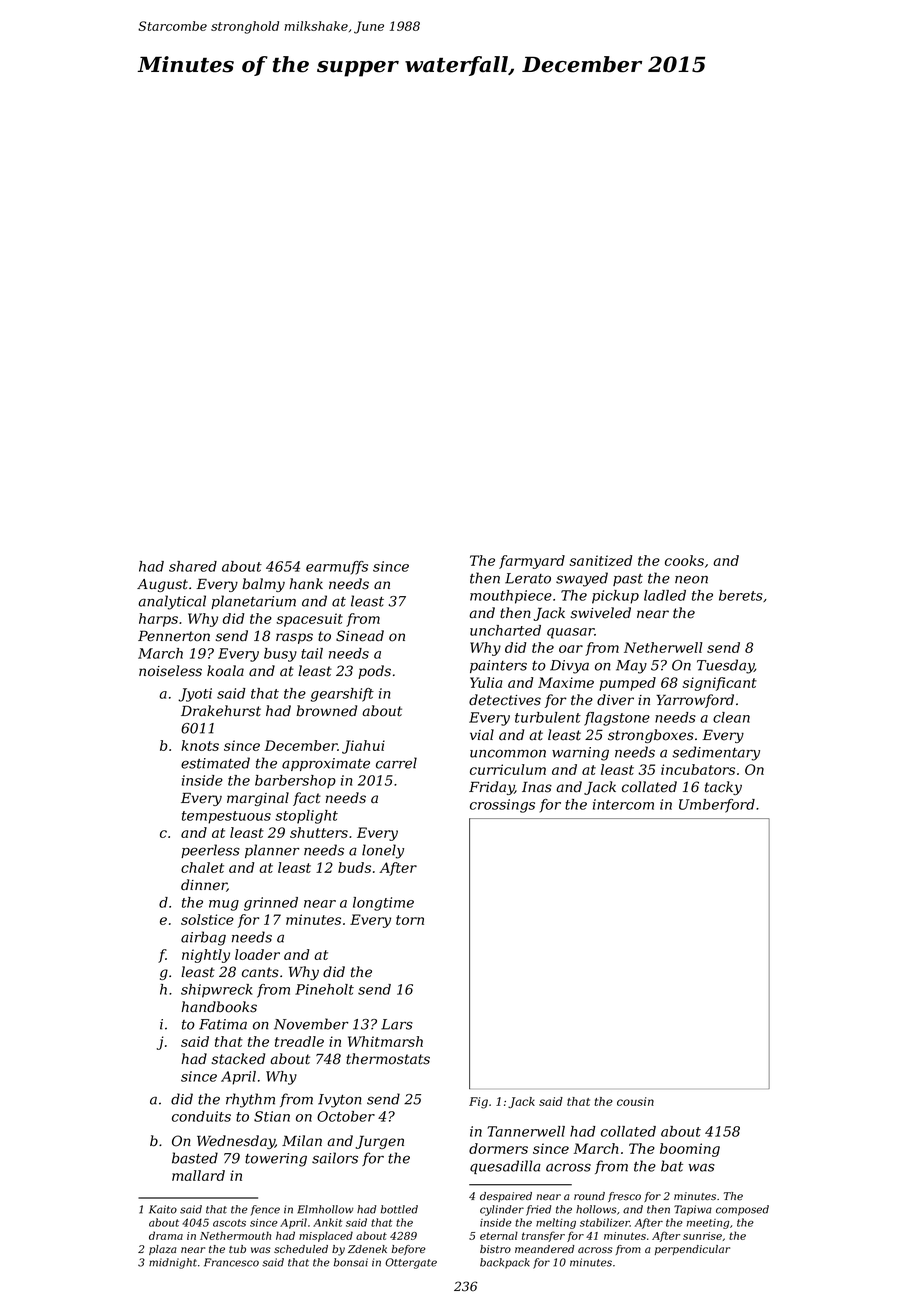 The width and height of the screenshot is (908, 1316). I want to click on cousin, so click(635, 1101).
